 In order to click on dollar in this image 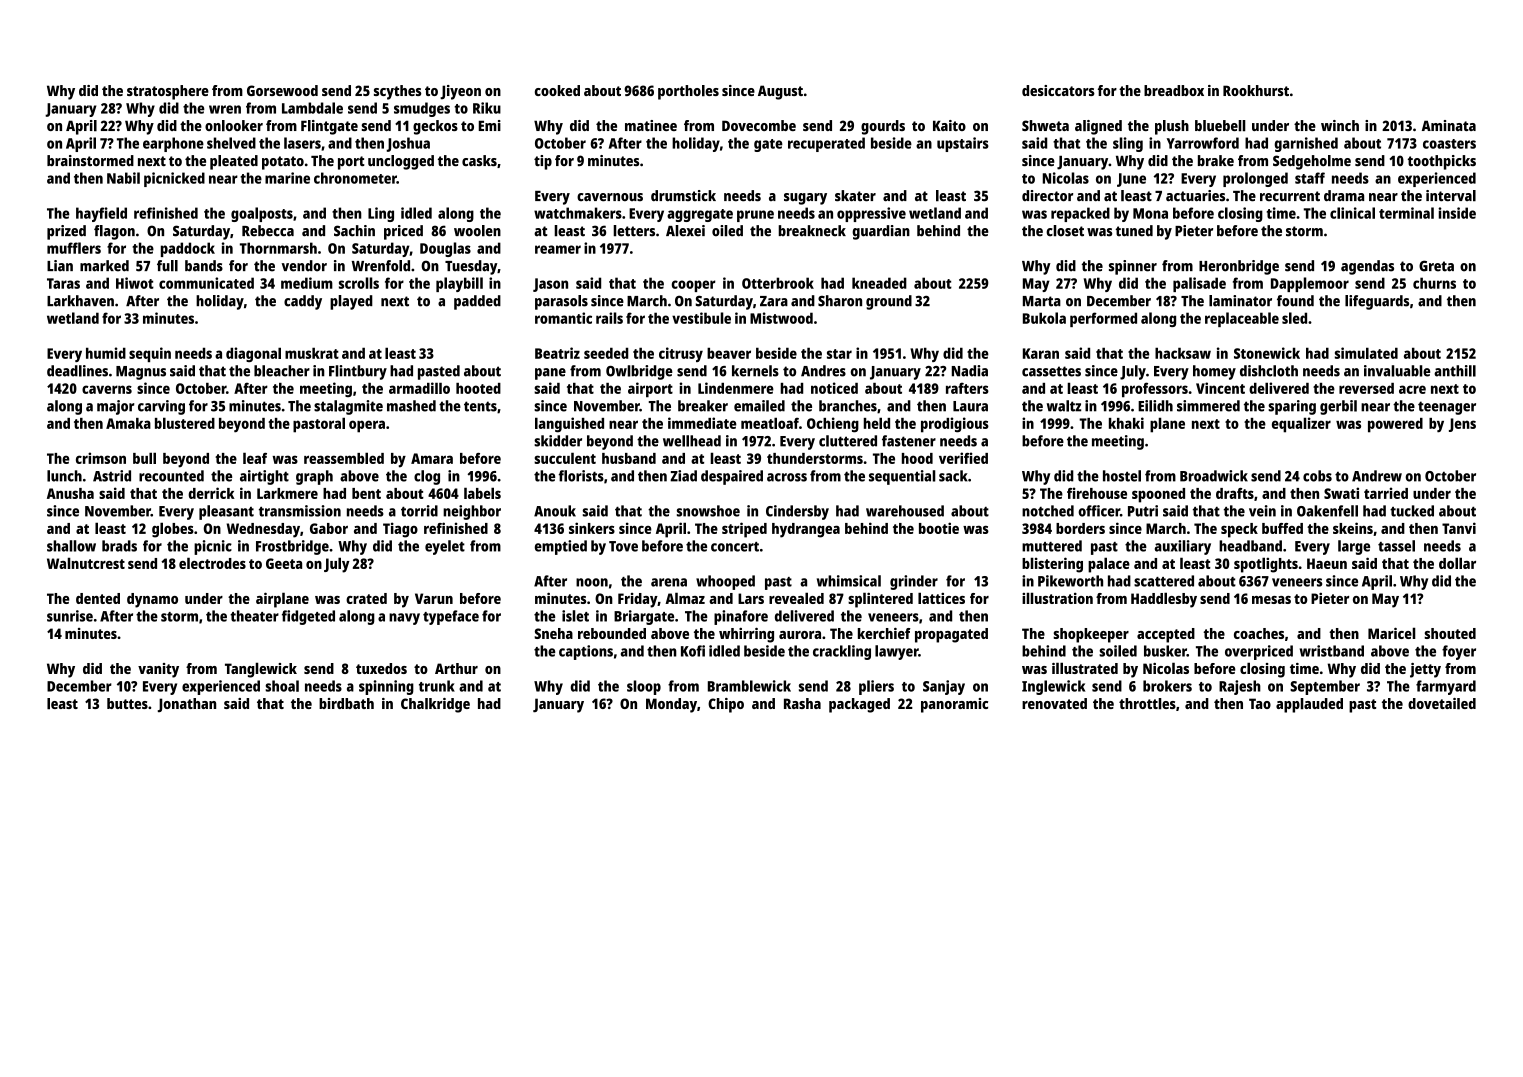, I will do `click(1457, 563)`.
